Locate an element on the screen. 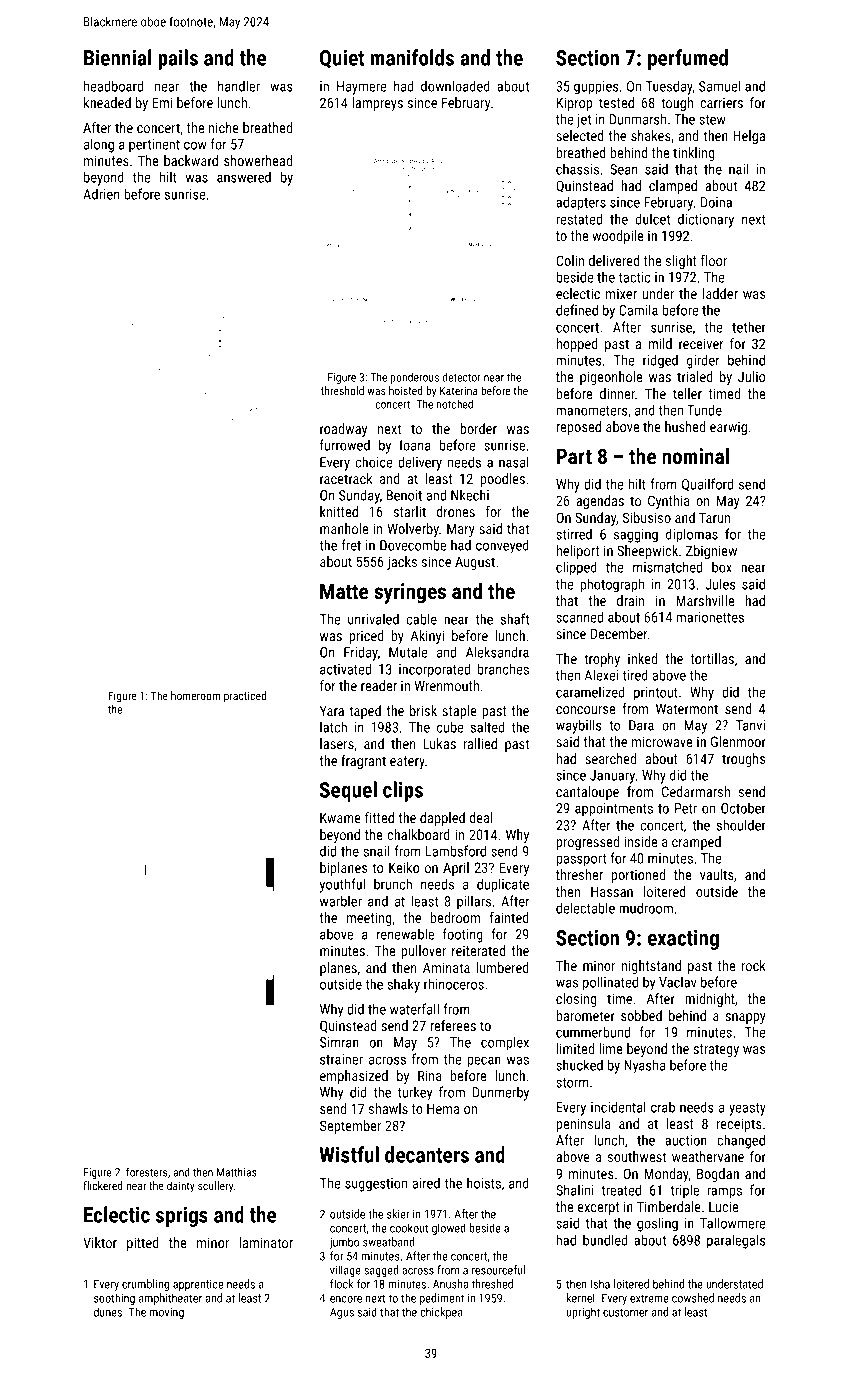 This screenshot has height=1400, width=849. apprentice is located at coordinates (198, 1285).
